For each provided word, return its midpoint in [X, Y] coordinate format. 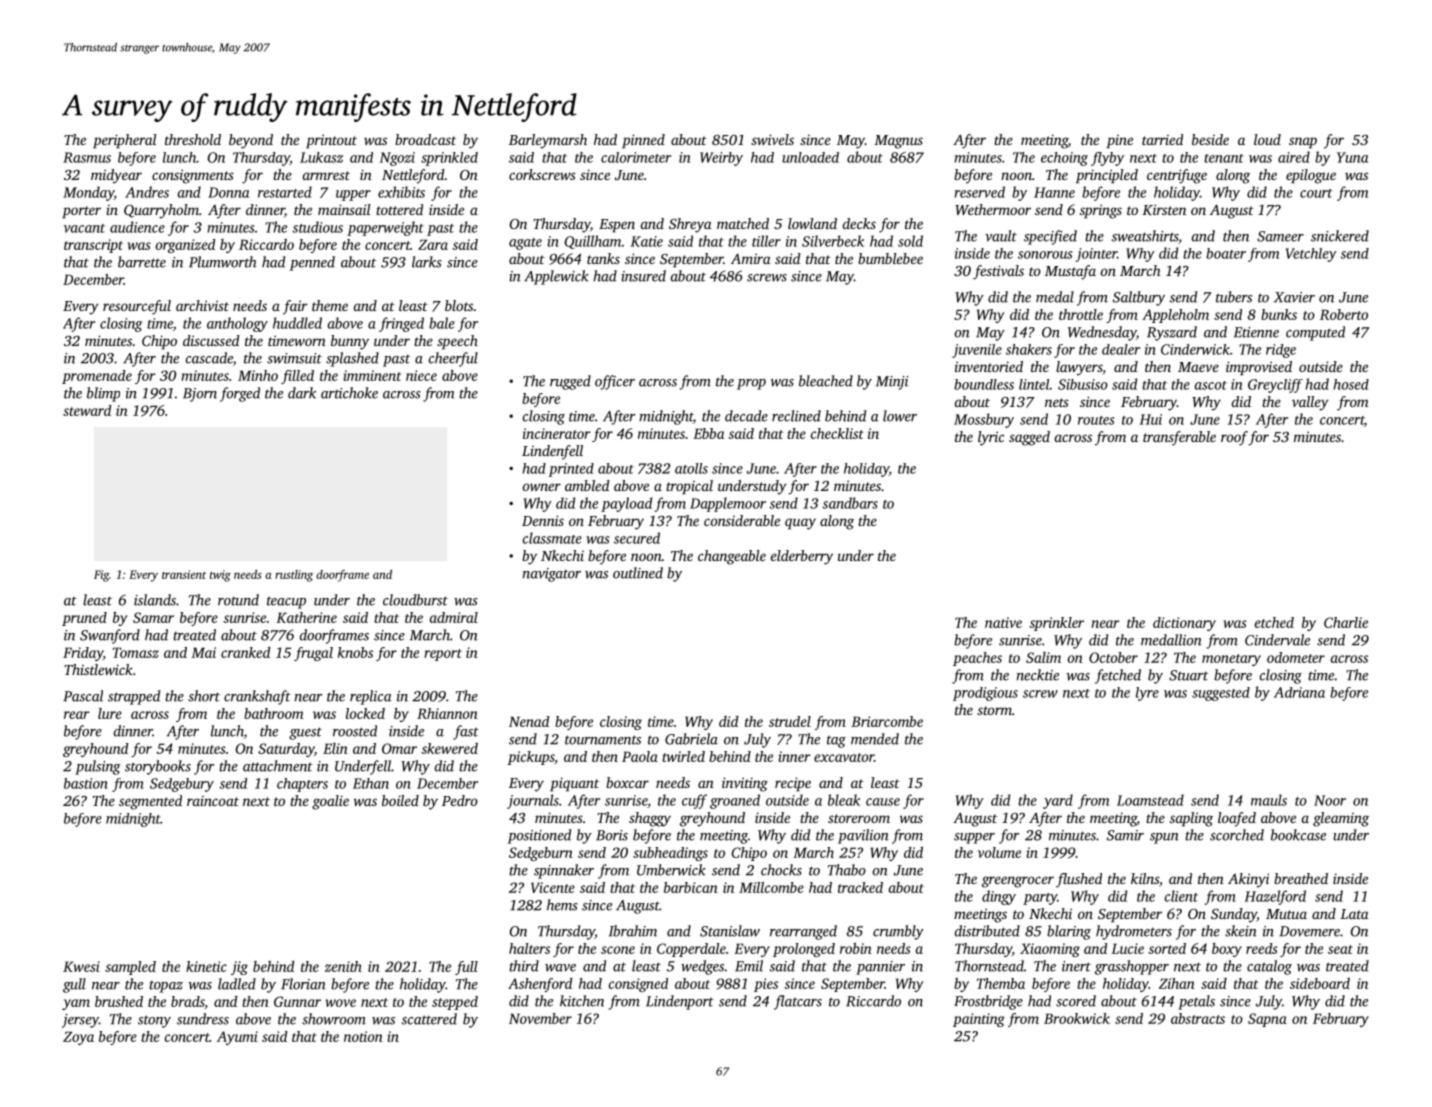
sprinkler [1056, 624]
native [1003, 622]
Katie [647, 241]
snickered [1340, 236]
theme [330, 305]
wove [341, 1003]
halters [529, 948]
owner [541, 487]
